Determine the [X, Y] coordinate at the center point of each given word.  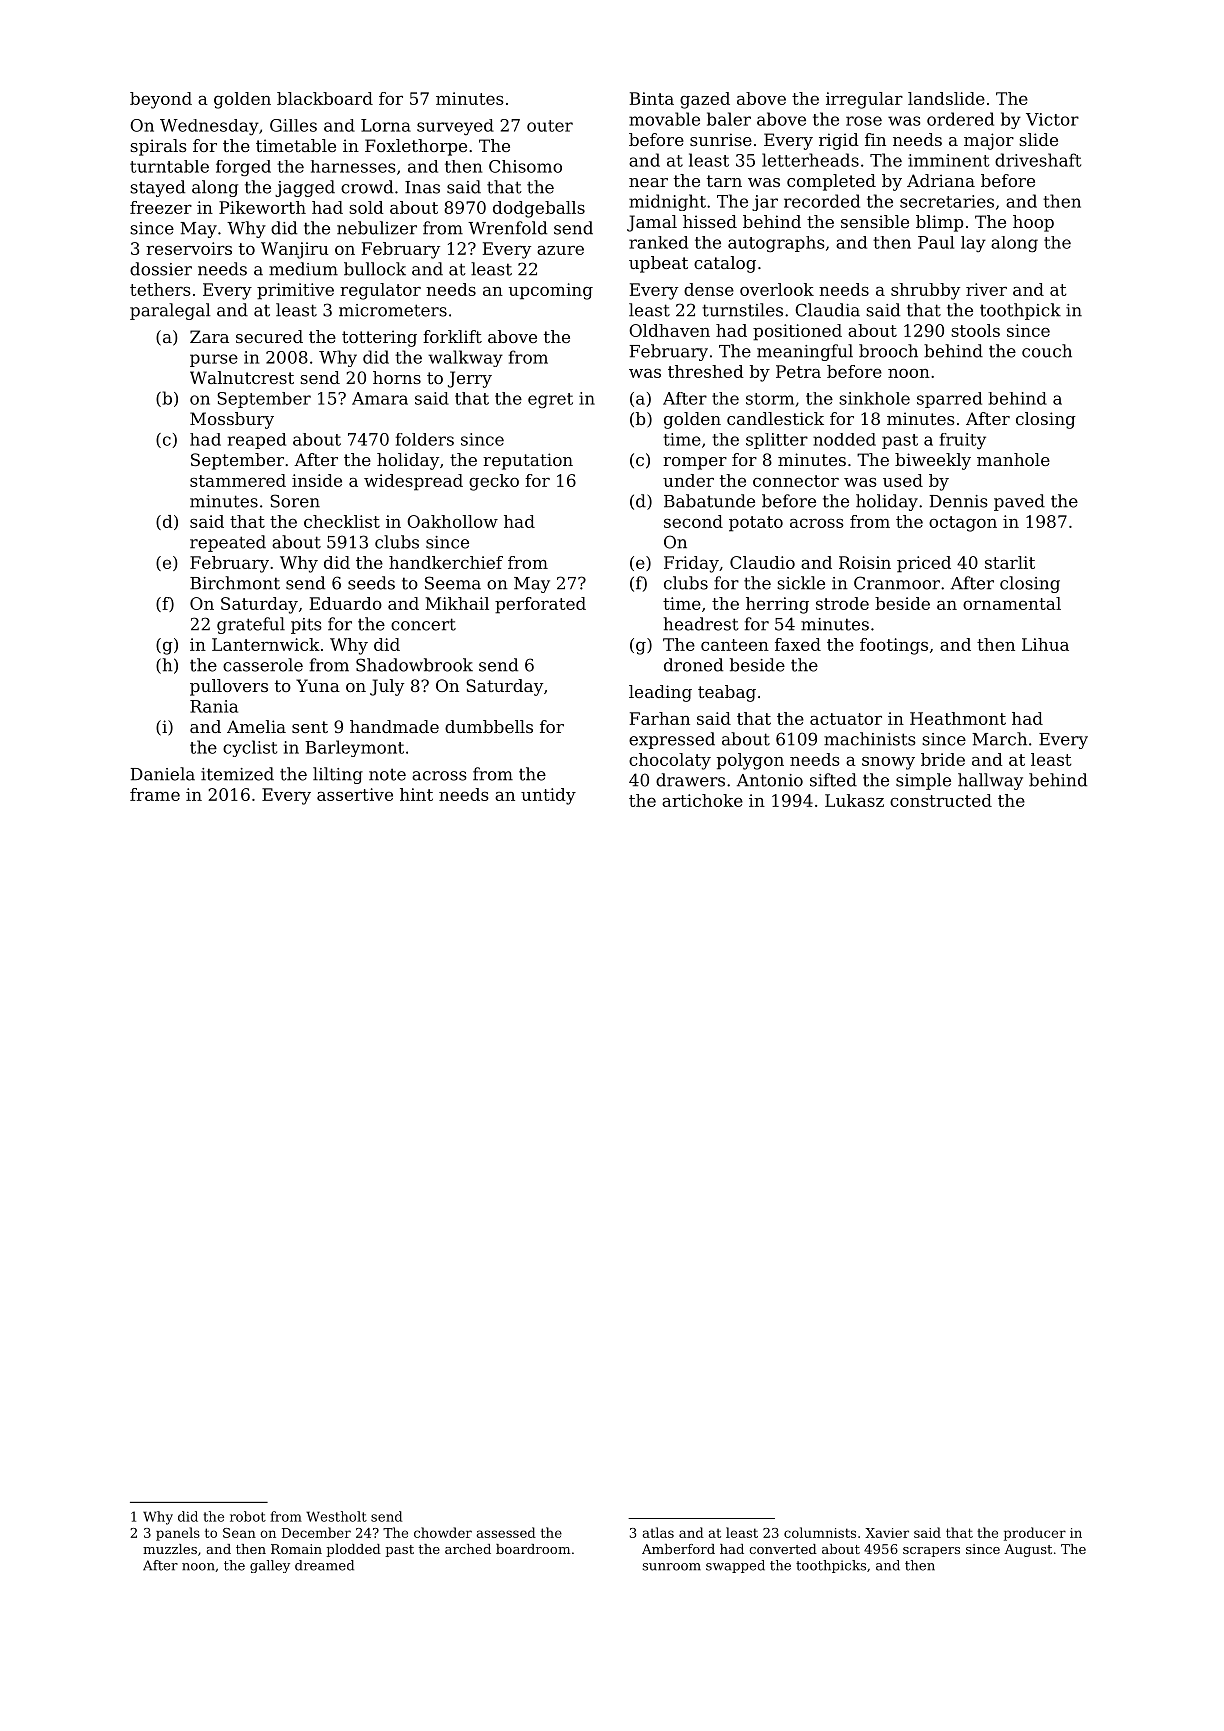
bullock [375, 269]
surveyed [455, 127]
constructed [941, 800]
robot [248, 1516]
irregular [864, 100]
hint [416, 794]
